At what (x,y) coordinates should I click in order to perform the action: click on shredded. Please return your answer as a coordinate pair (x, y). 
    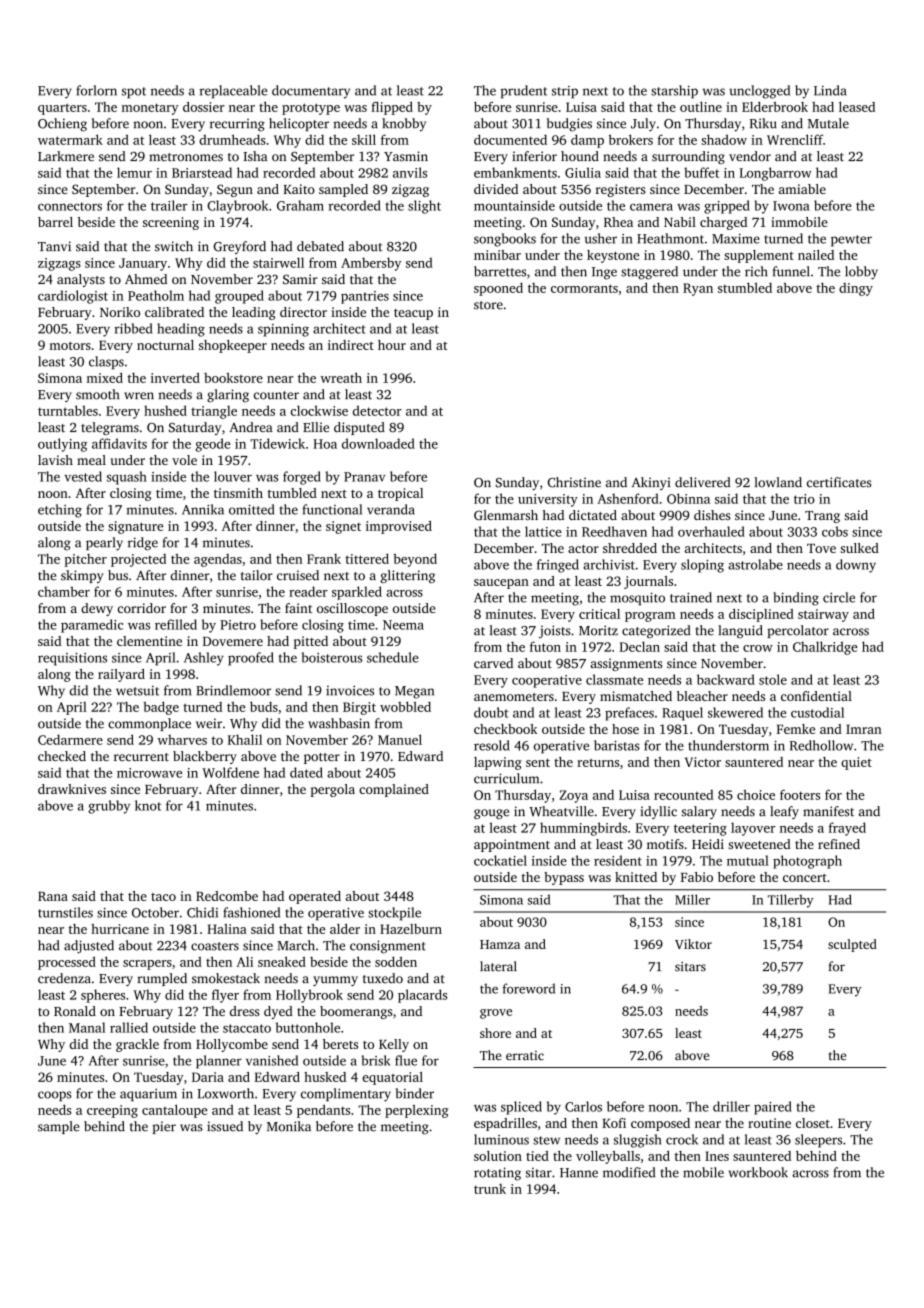
    Looking at the image, I should click on (630, 548).
